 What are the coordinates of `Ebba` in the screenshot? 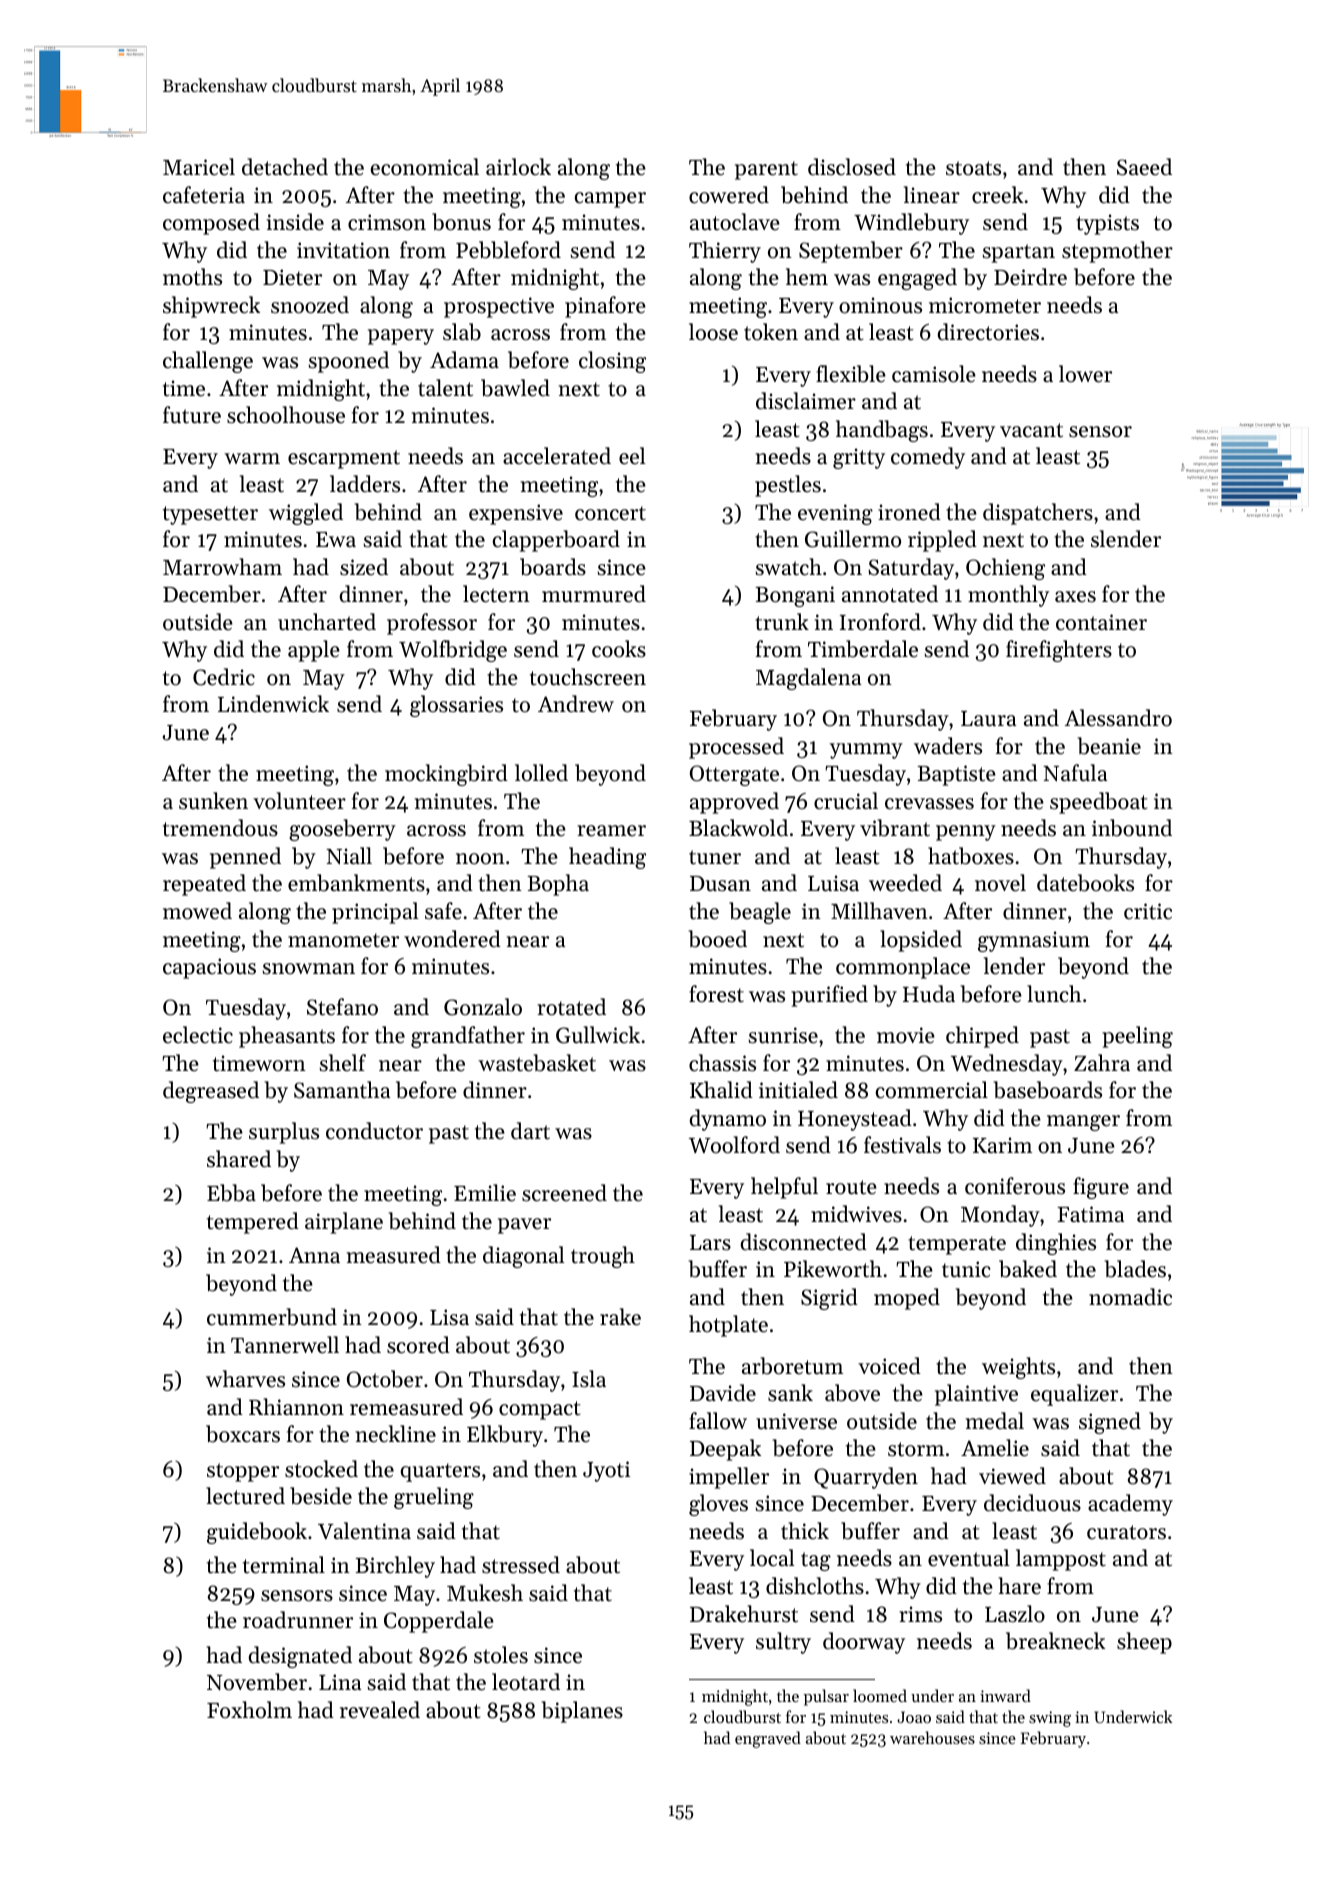 It's located at (231, 1193).
